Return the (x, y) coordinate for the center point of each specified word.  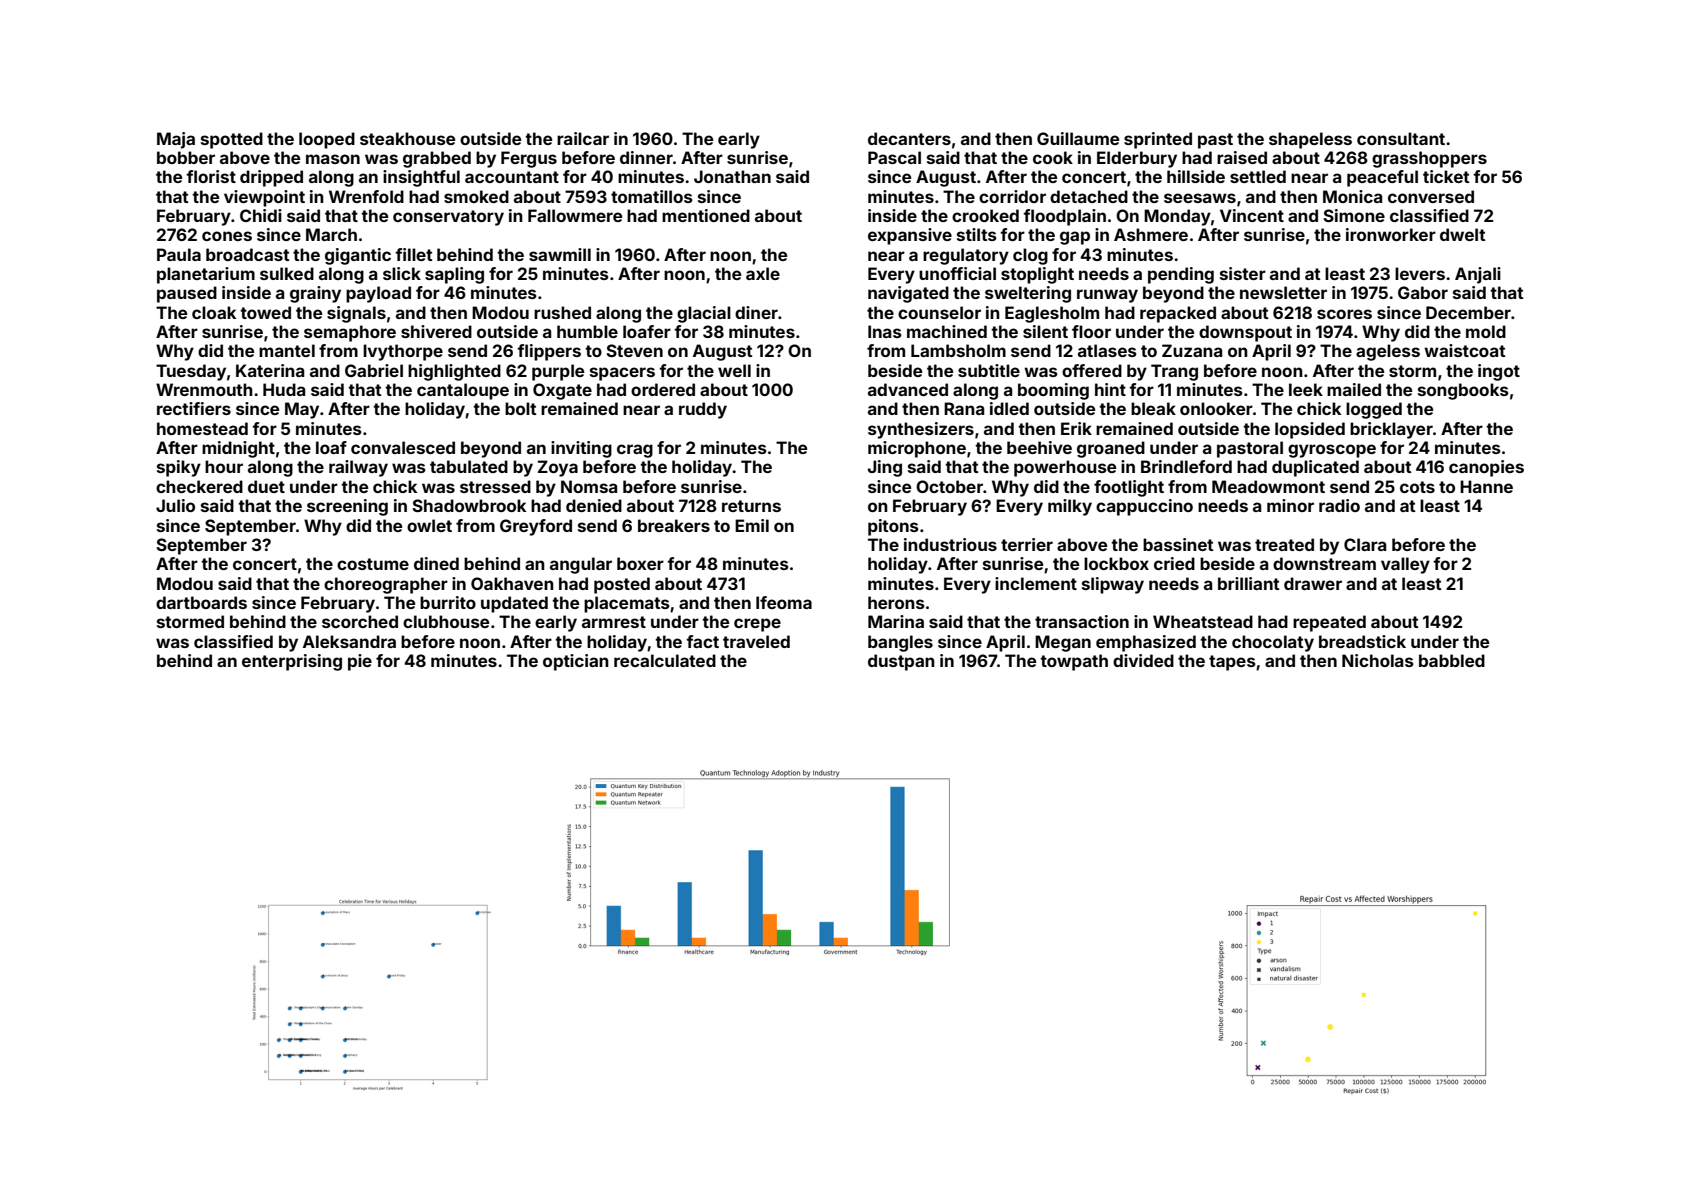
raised (1242, 157)
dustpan (901, 662)
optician (576, 662)
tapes (1232, 663)
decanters (909, 138)
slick (402, 273)
